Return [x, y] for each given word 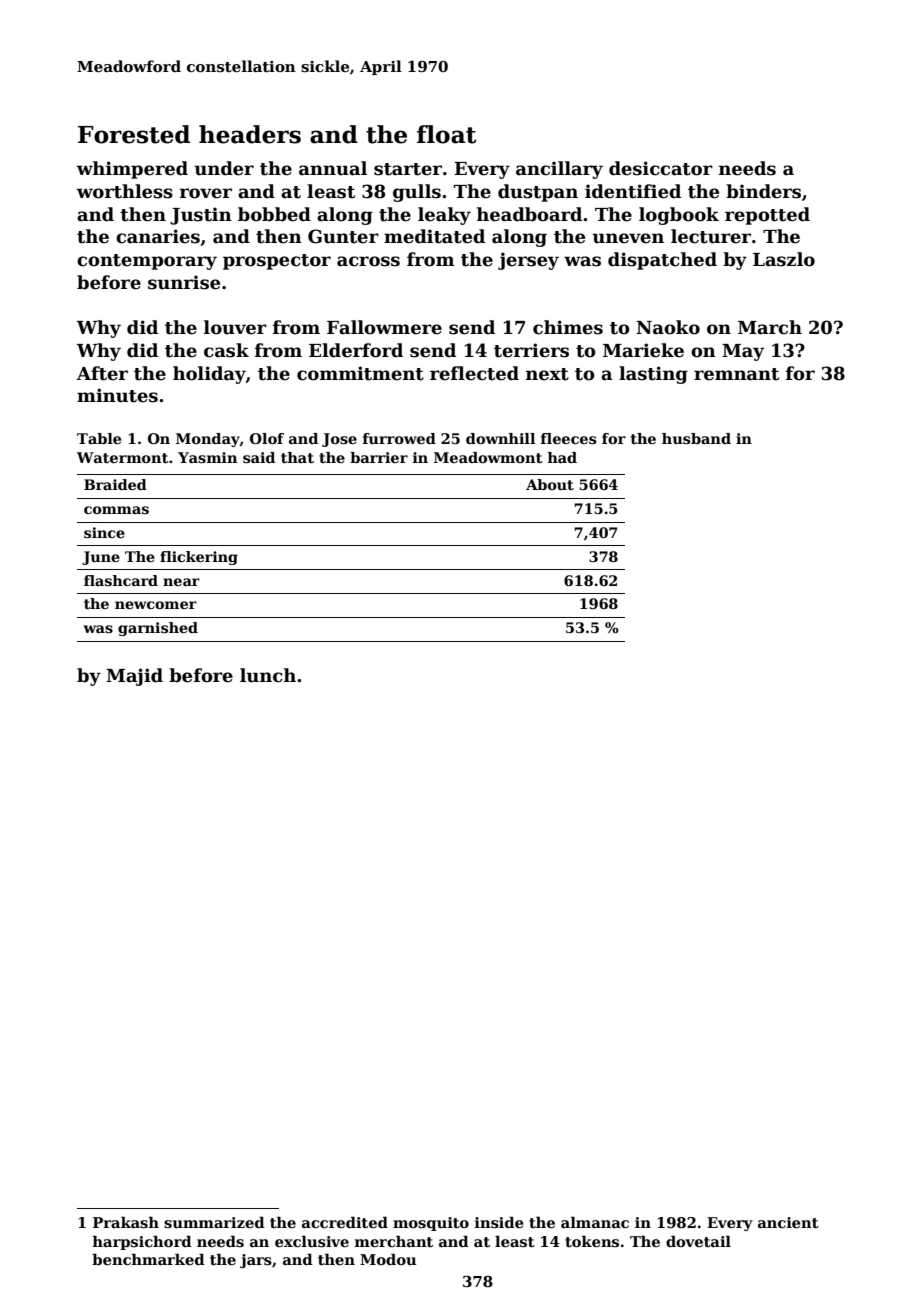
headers [250, 134]
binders [763, 191]
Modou [388, 1259]
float [447, 134]
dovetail [698, 1241]
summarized [214, 1222]
